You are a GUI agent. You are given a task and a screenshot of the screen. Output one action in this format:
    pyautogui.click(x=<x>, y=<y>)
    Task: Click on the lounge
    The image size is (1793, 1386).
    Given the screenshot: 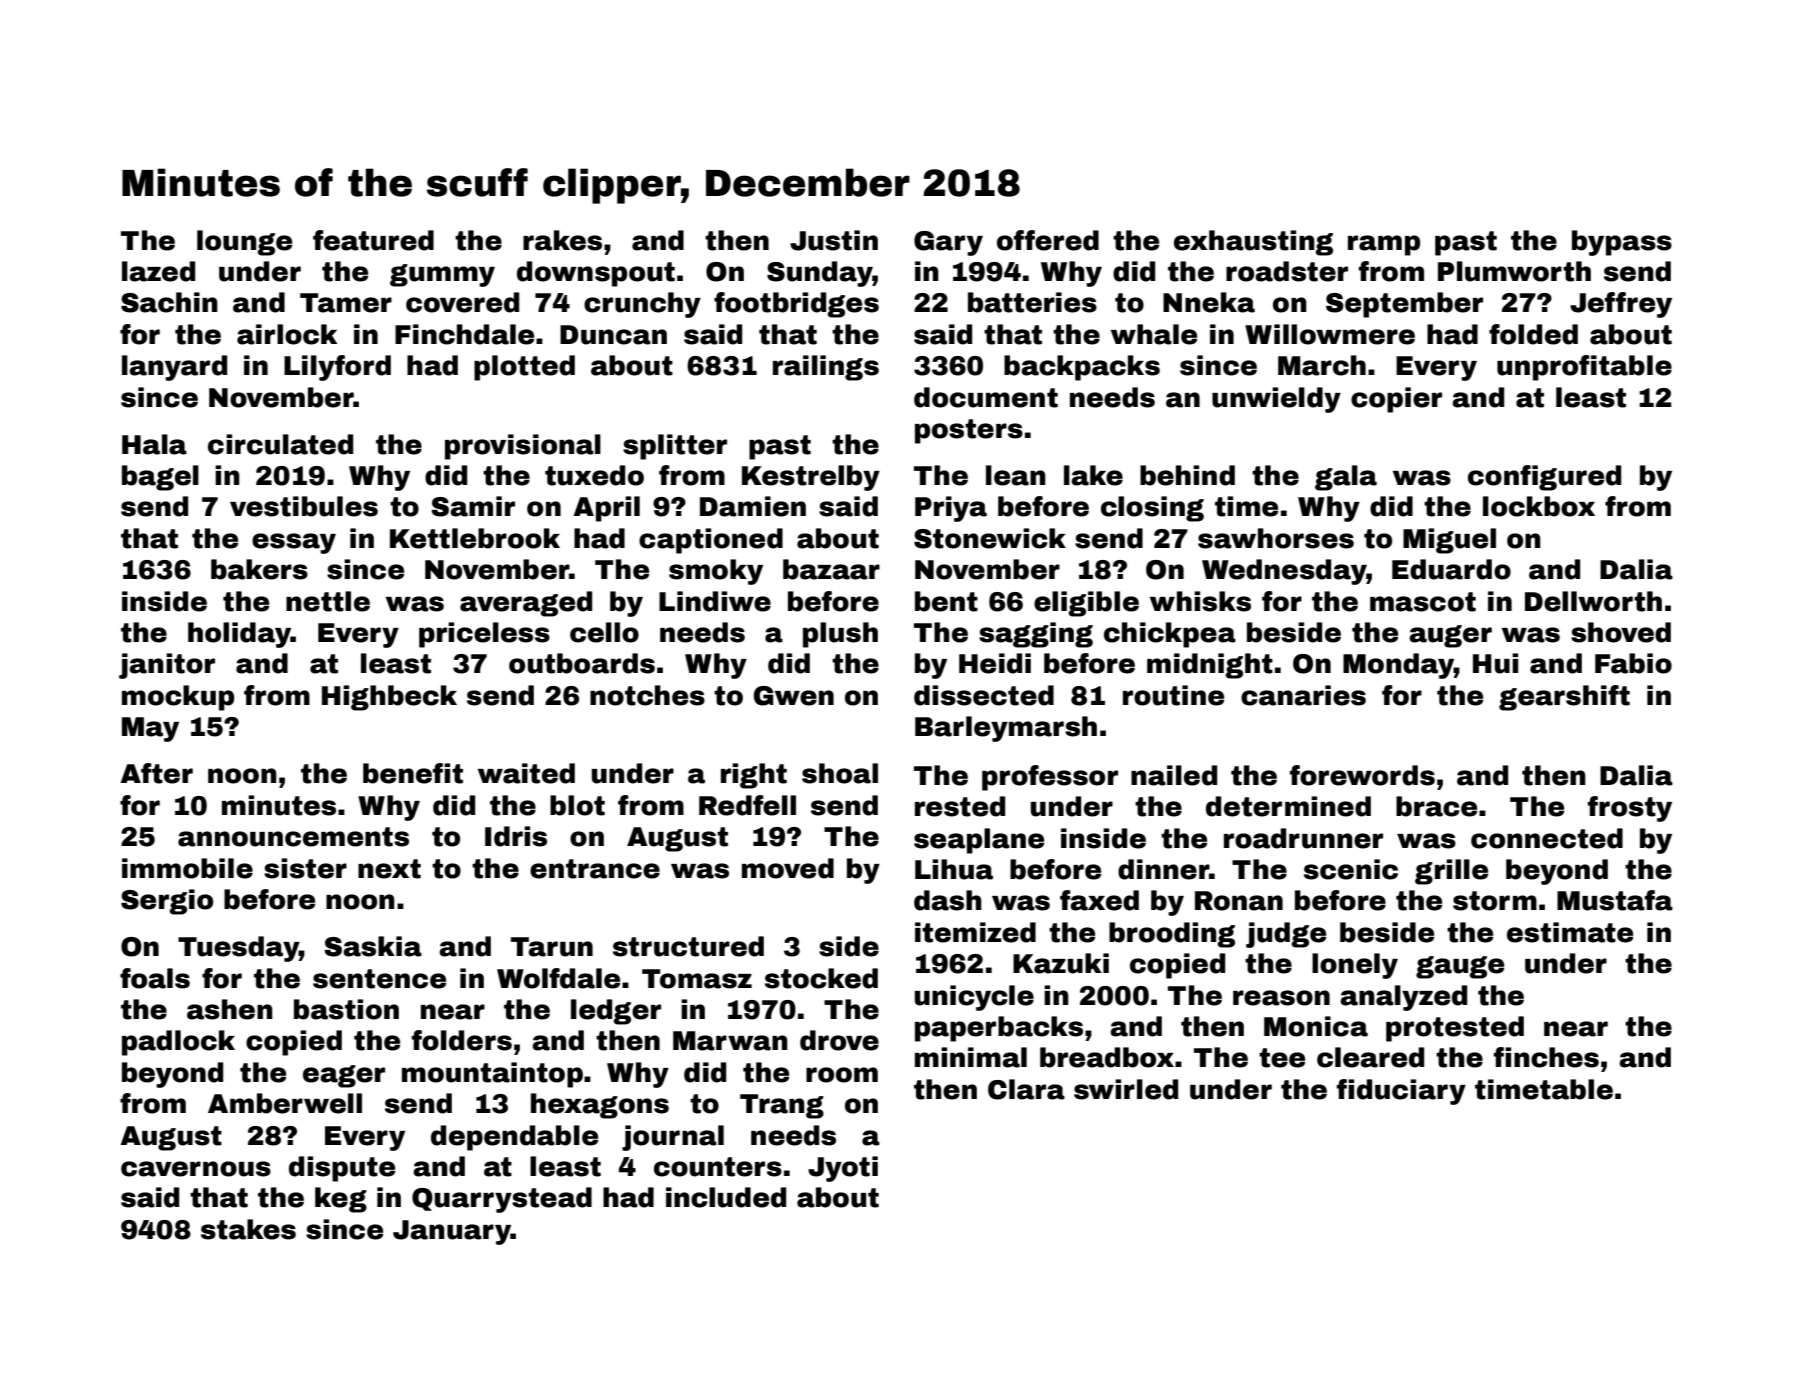 What is the action you would take?
    pyautogui.click(x=244, y=243)
